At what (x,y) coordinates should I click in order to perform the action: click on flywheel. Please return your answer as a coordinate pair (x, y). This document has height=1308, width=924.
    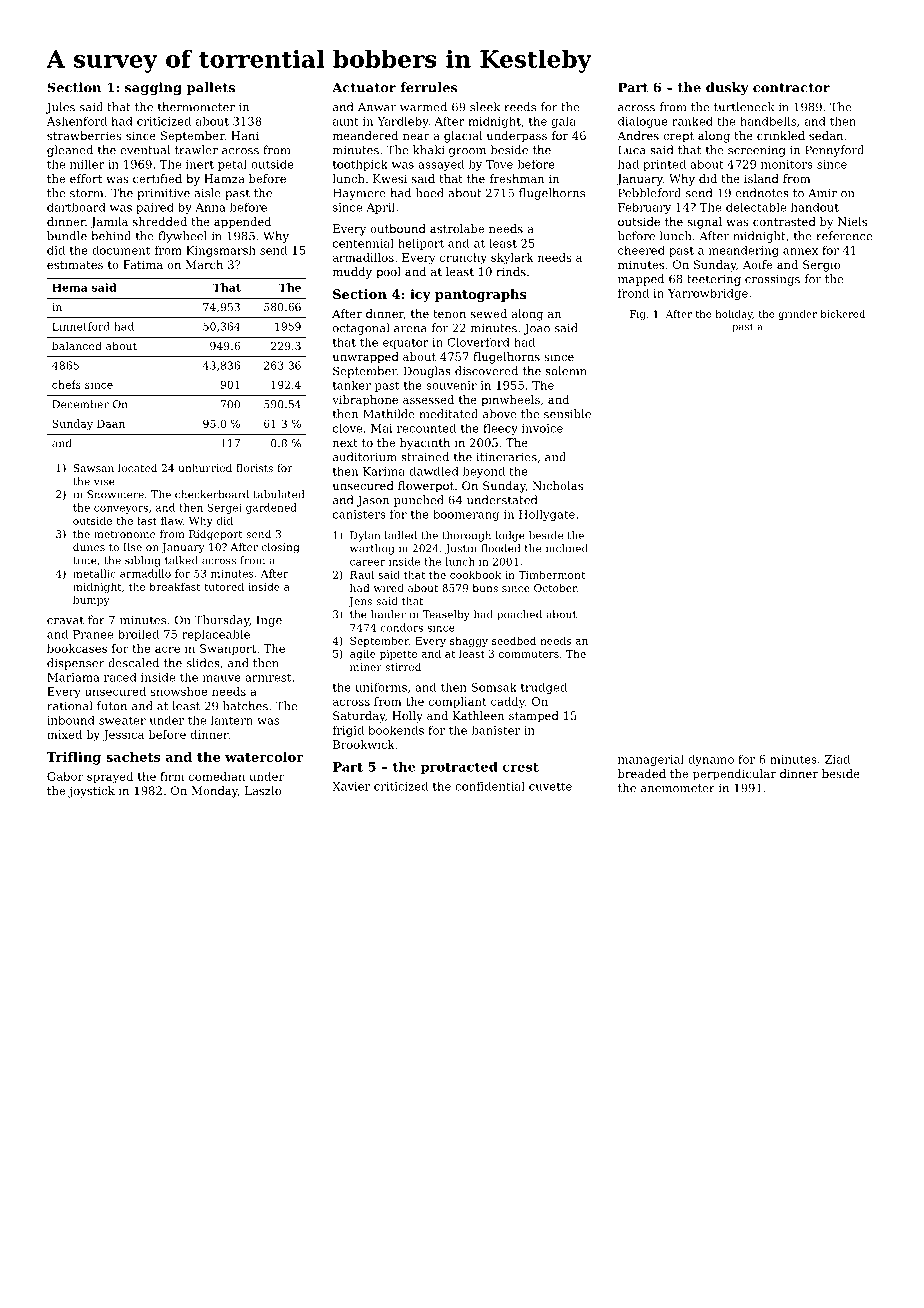
    Looking at the image, I should click on (182, 237).
